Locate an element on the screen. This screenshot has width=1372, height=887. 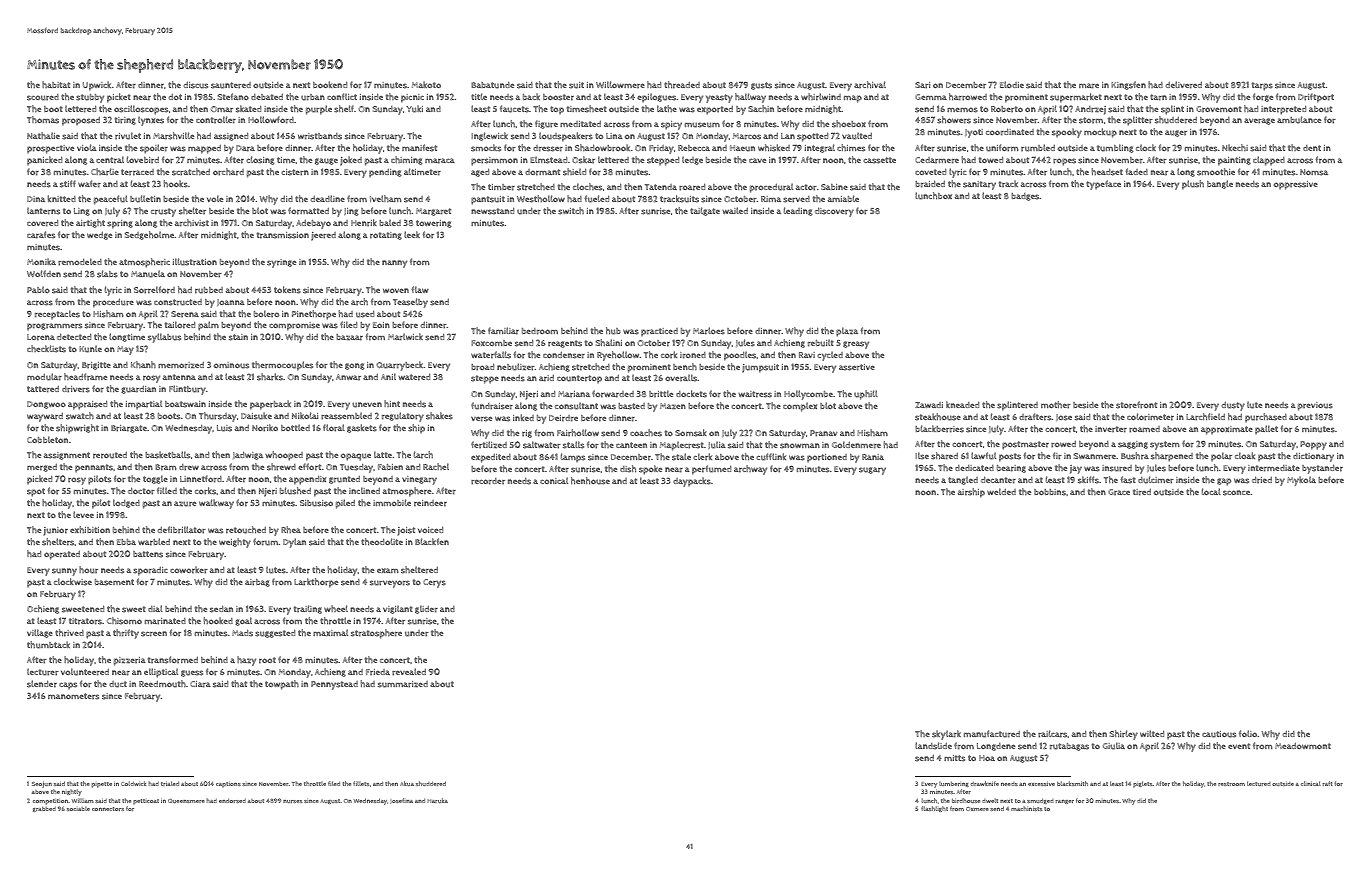
Poppy is located at coordinates (1313, 445).
